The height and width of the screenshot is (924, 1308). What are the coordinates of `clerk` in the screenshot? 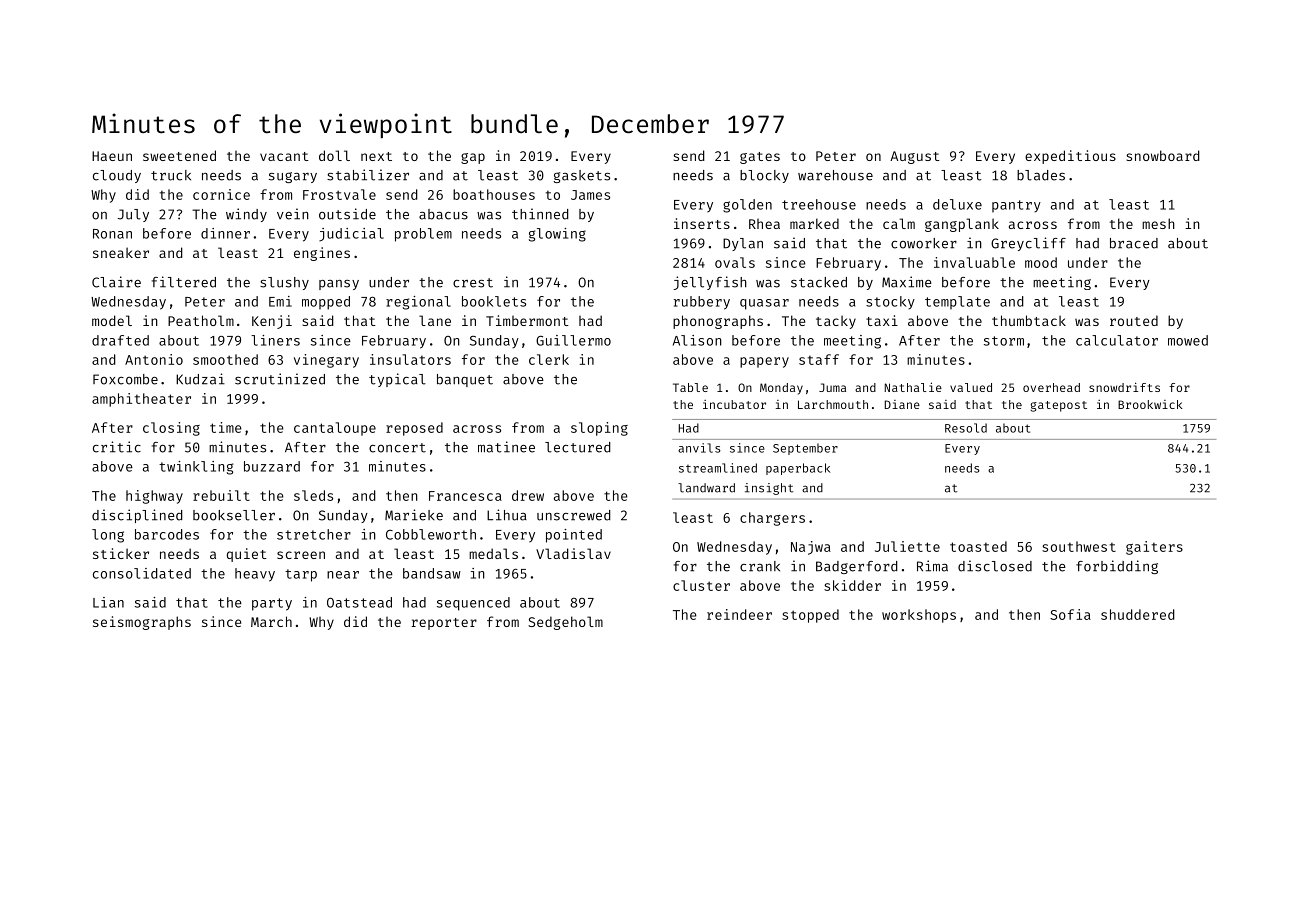 It's located at (549, 359).
